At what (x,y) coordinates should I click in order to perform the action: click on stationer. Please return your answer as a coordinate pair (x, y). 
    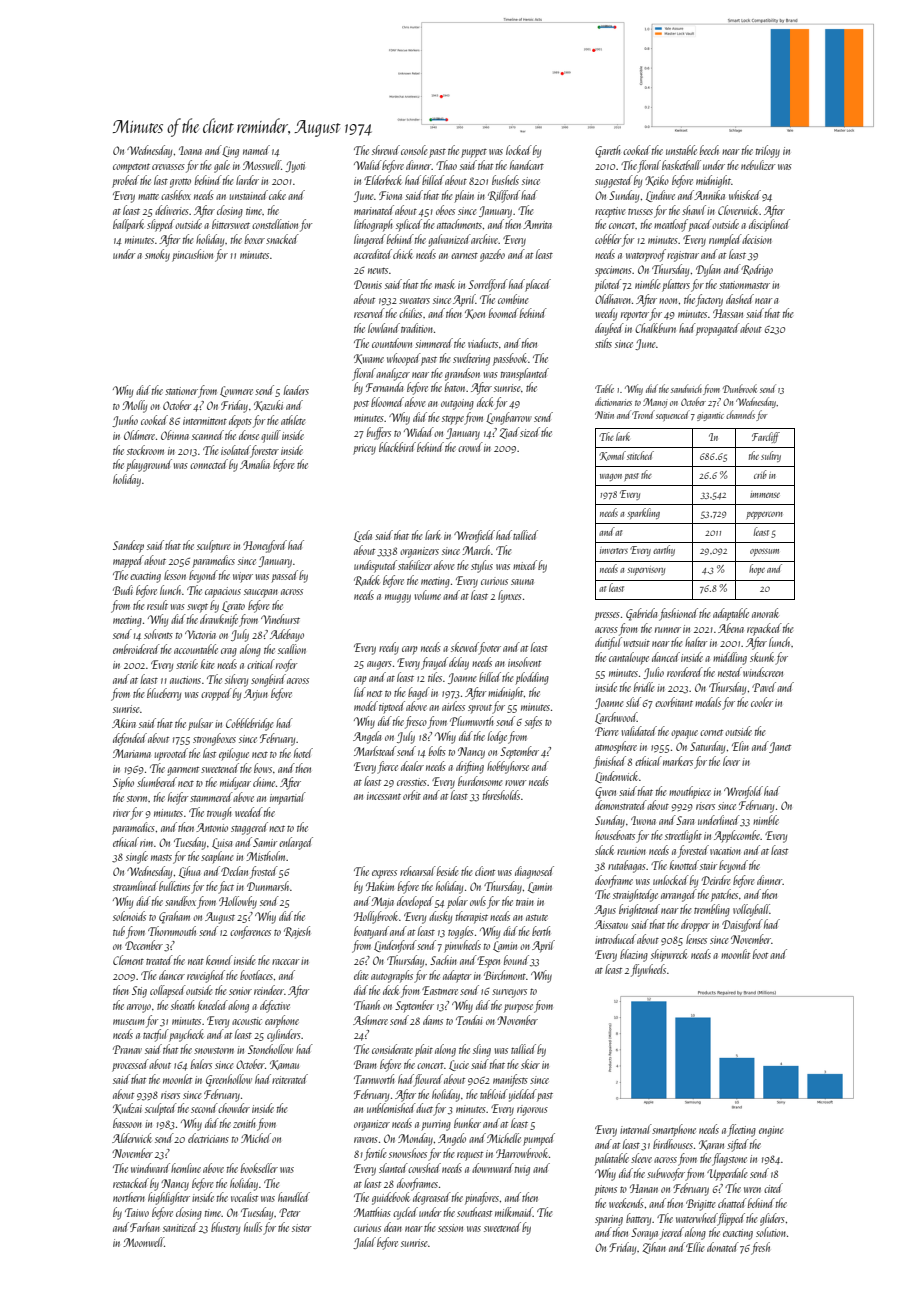
    Looking at the image, I should click on (181, 391).
